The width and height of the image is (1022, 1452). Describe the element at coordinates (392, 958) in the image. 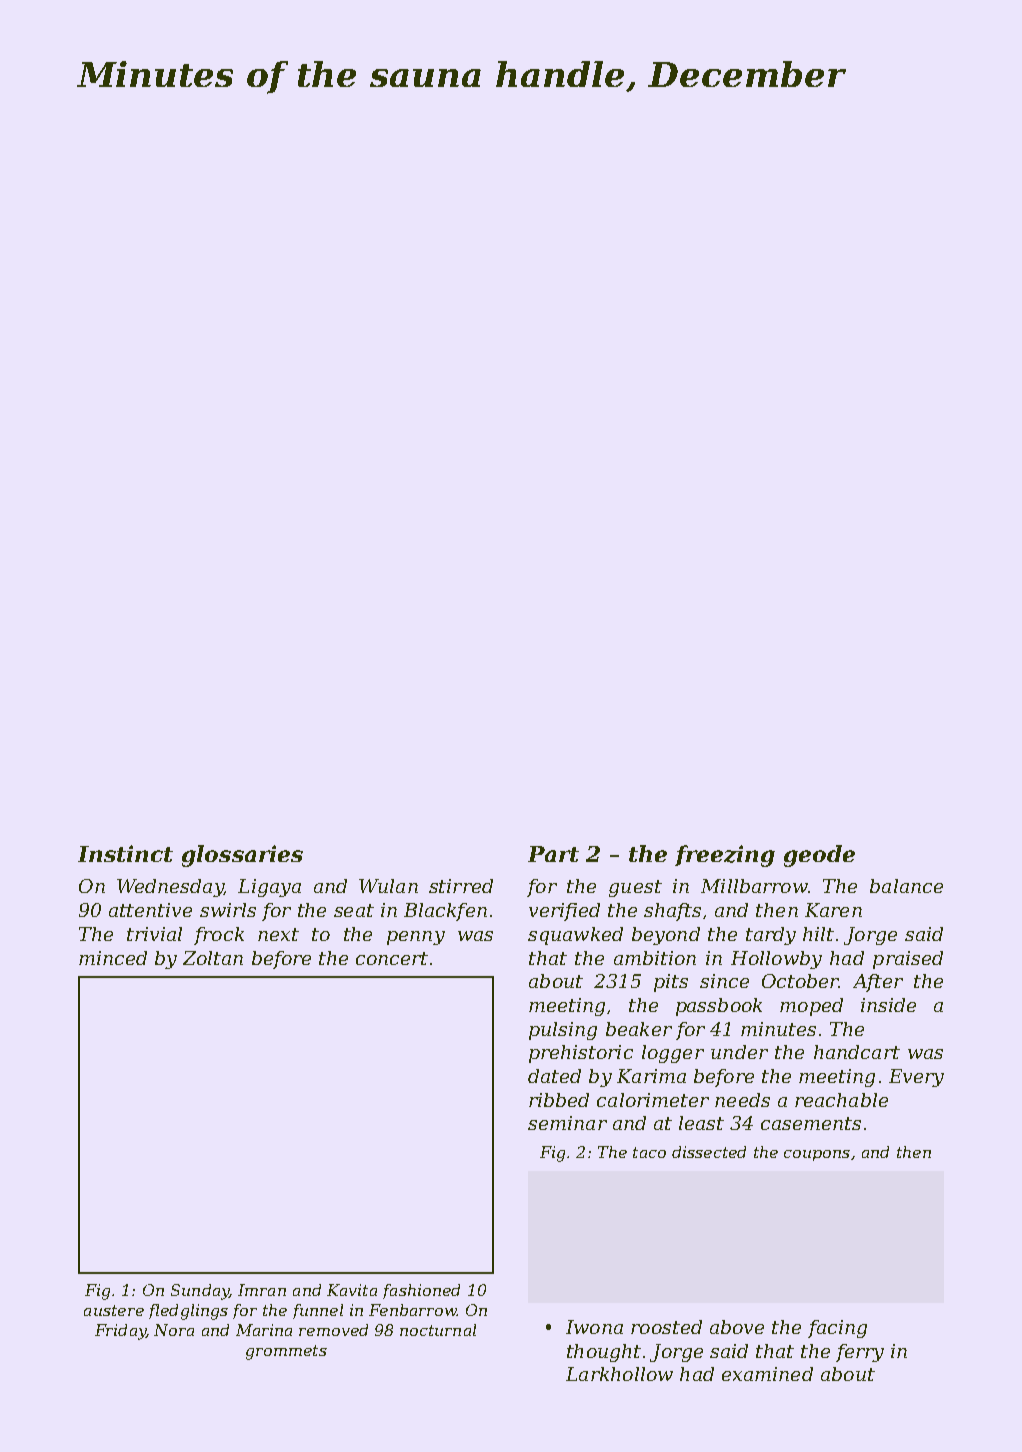

I see `concert` at that location.
